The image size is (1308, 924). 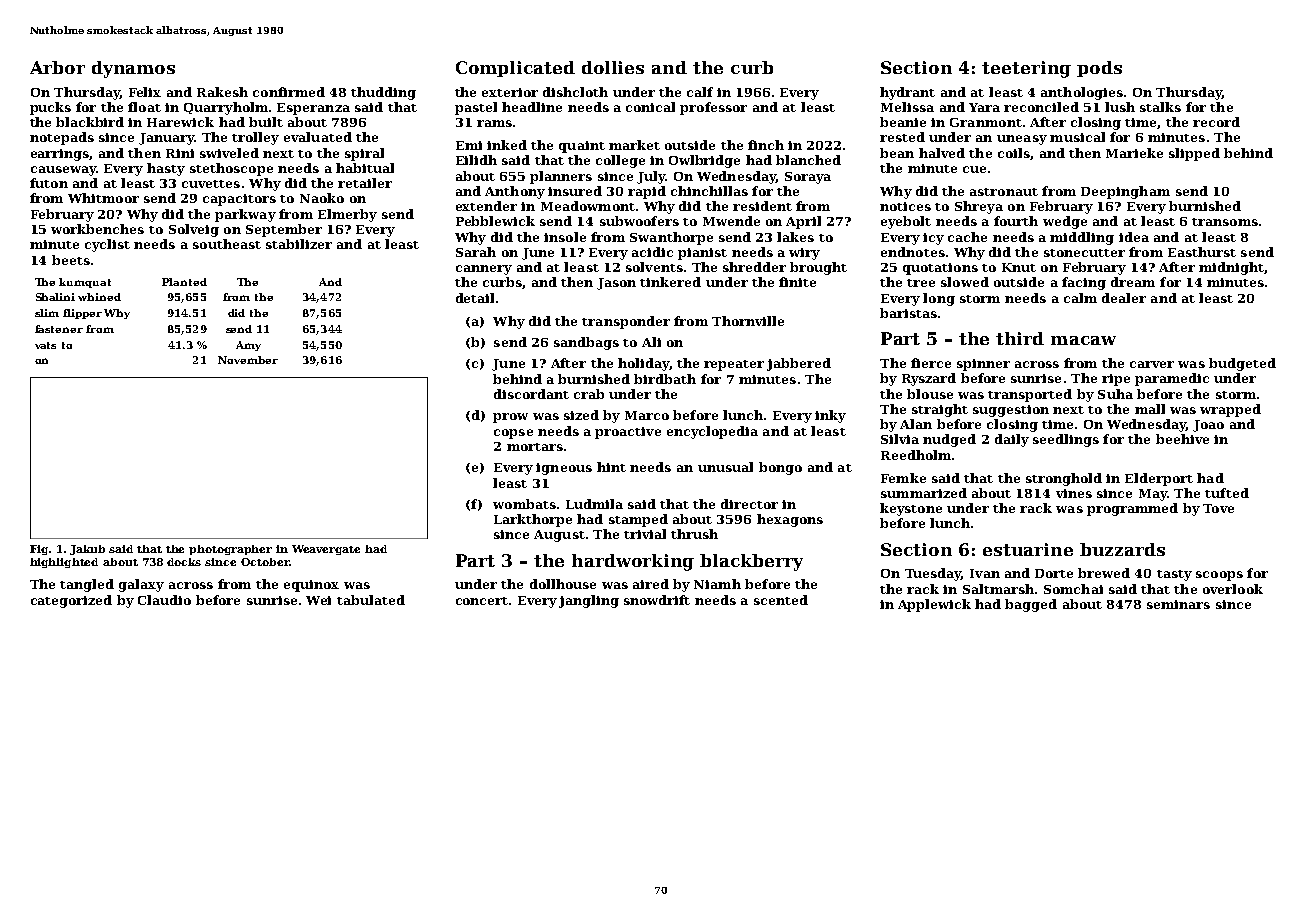 I want to click on lakes, so click(x=795, y=237).
